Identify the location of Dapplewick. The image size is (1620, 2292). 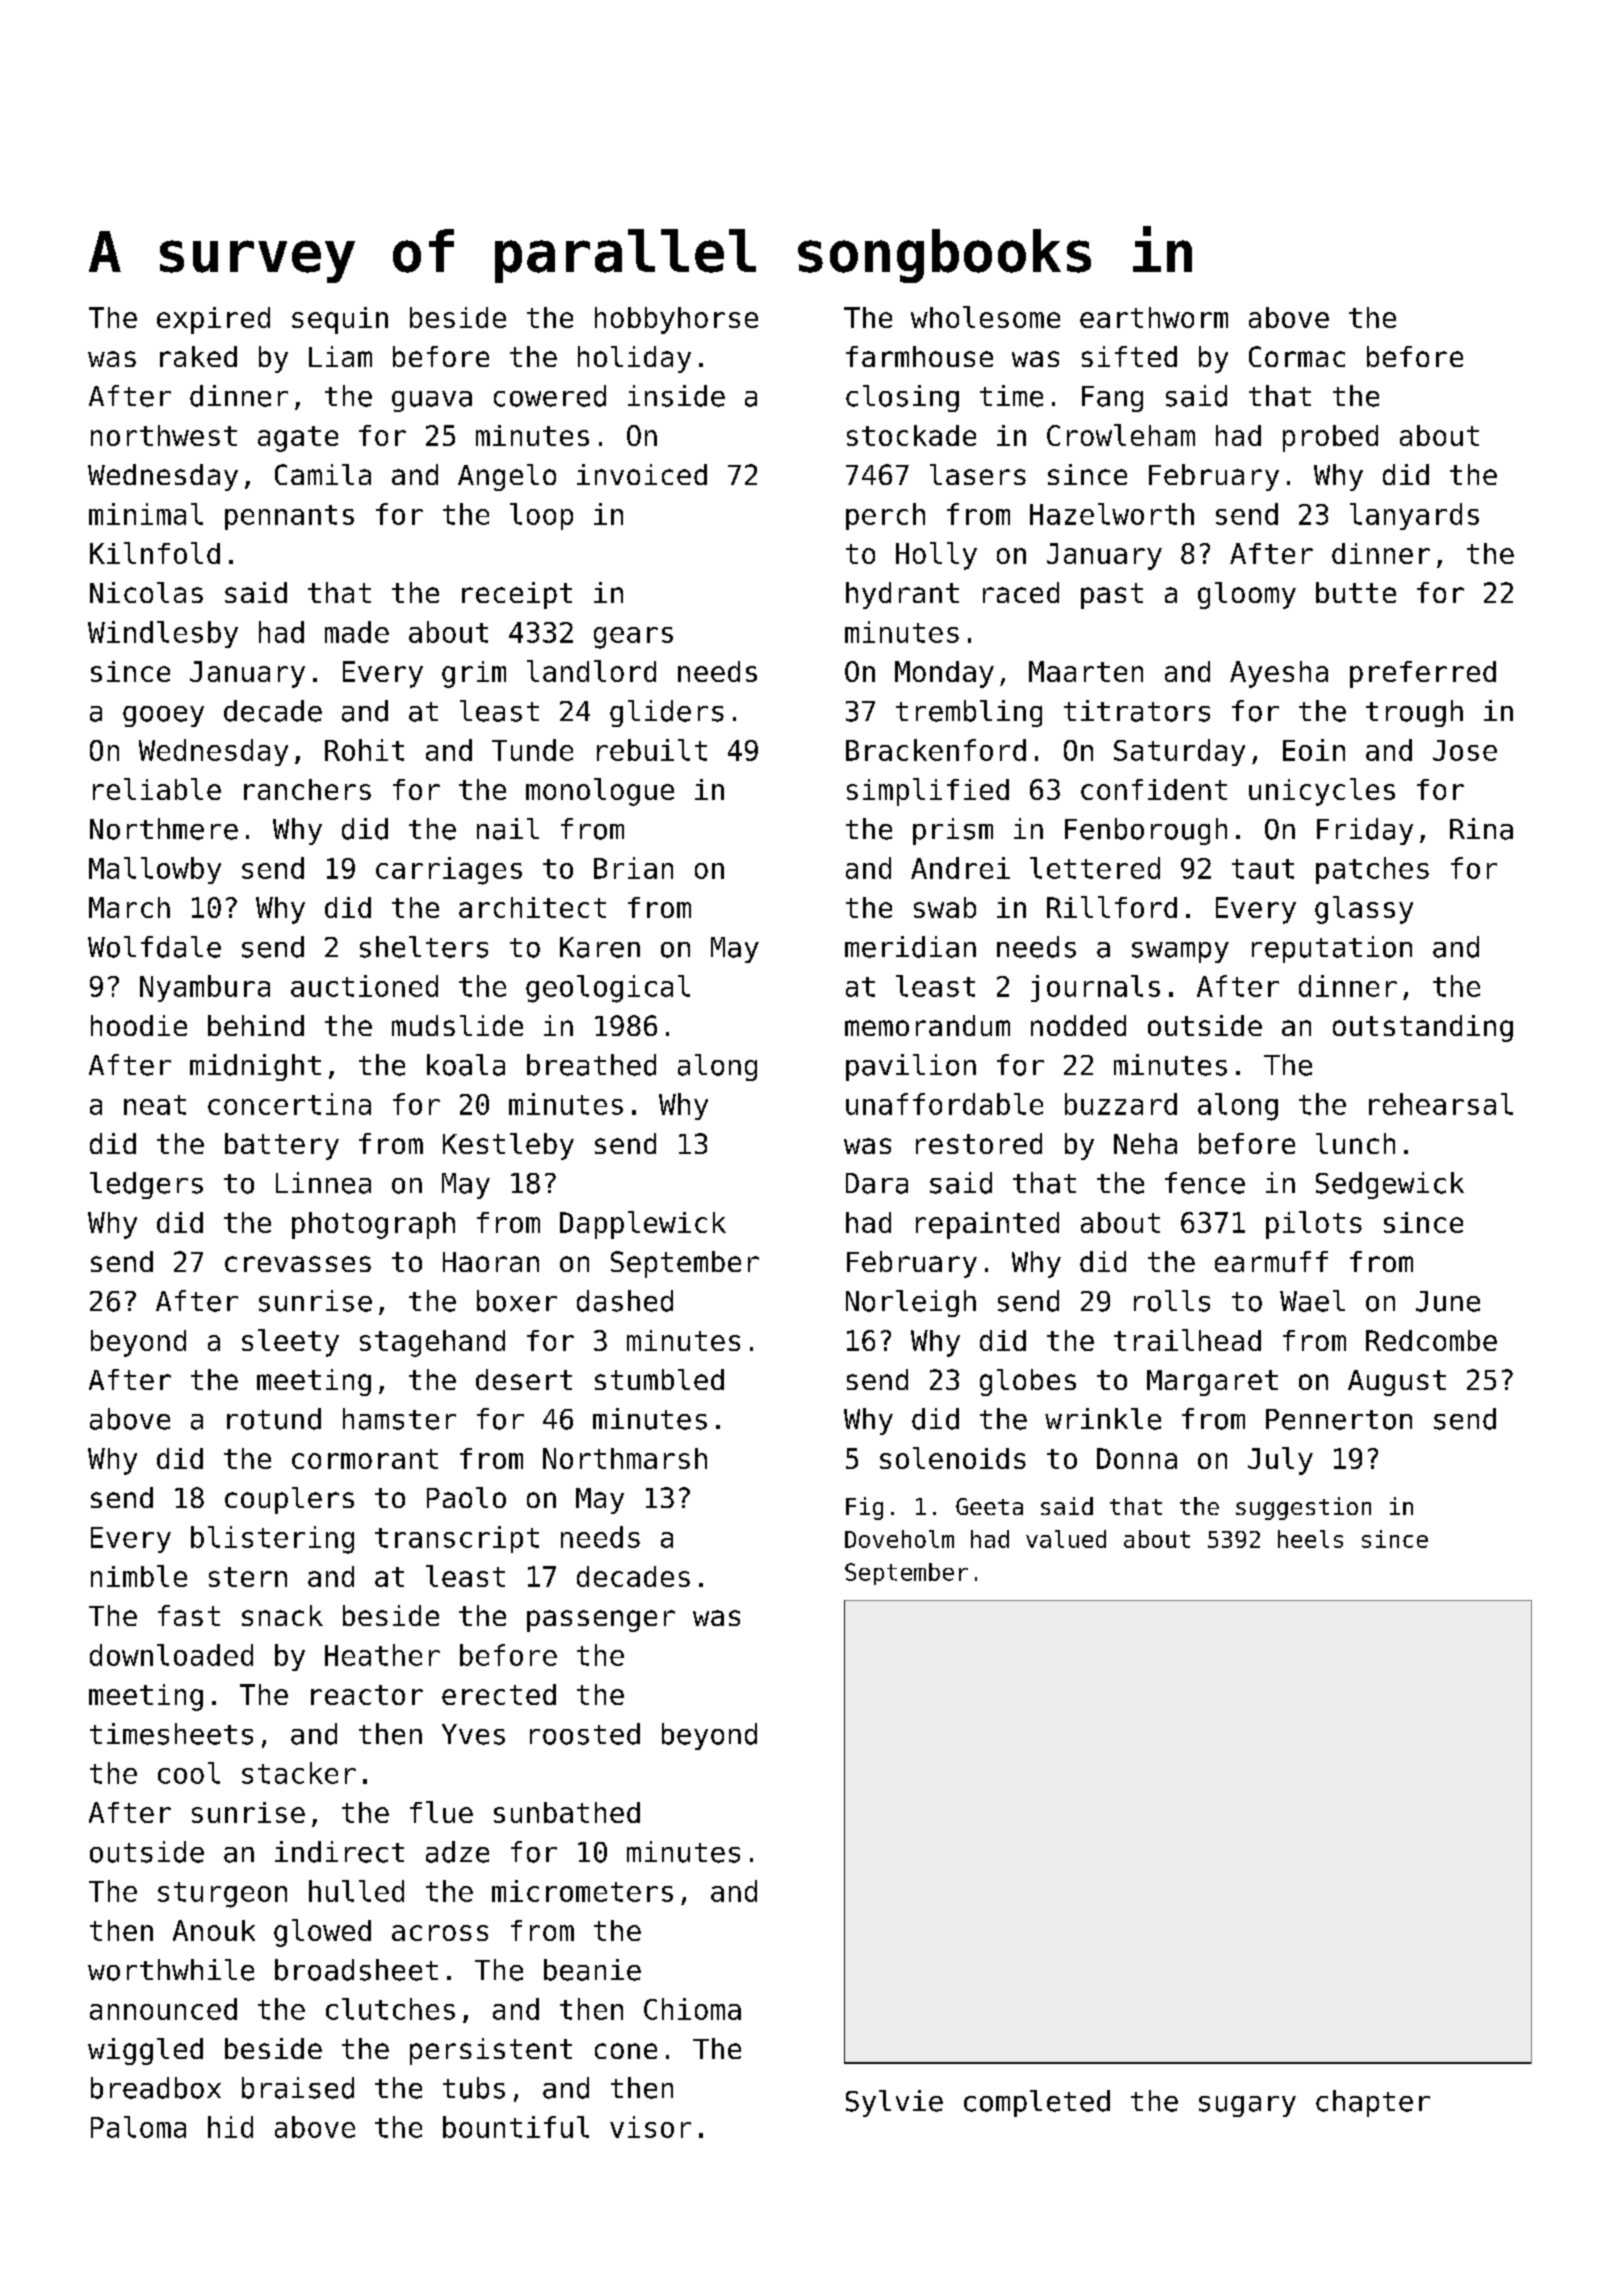
(643, 1225).
